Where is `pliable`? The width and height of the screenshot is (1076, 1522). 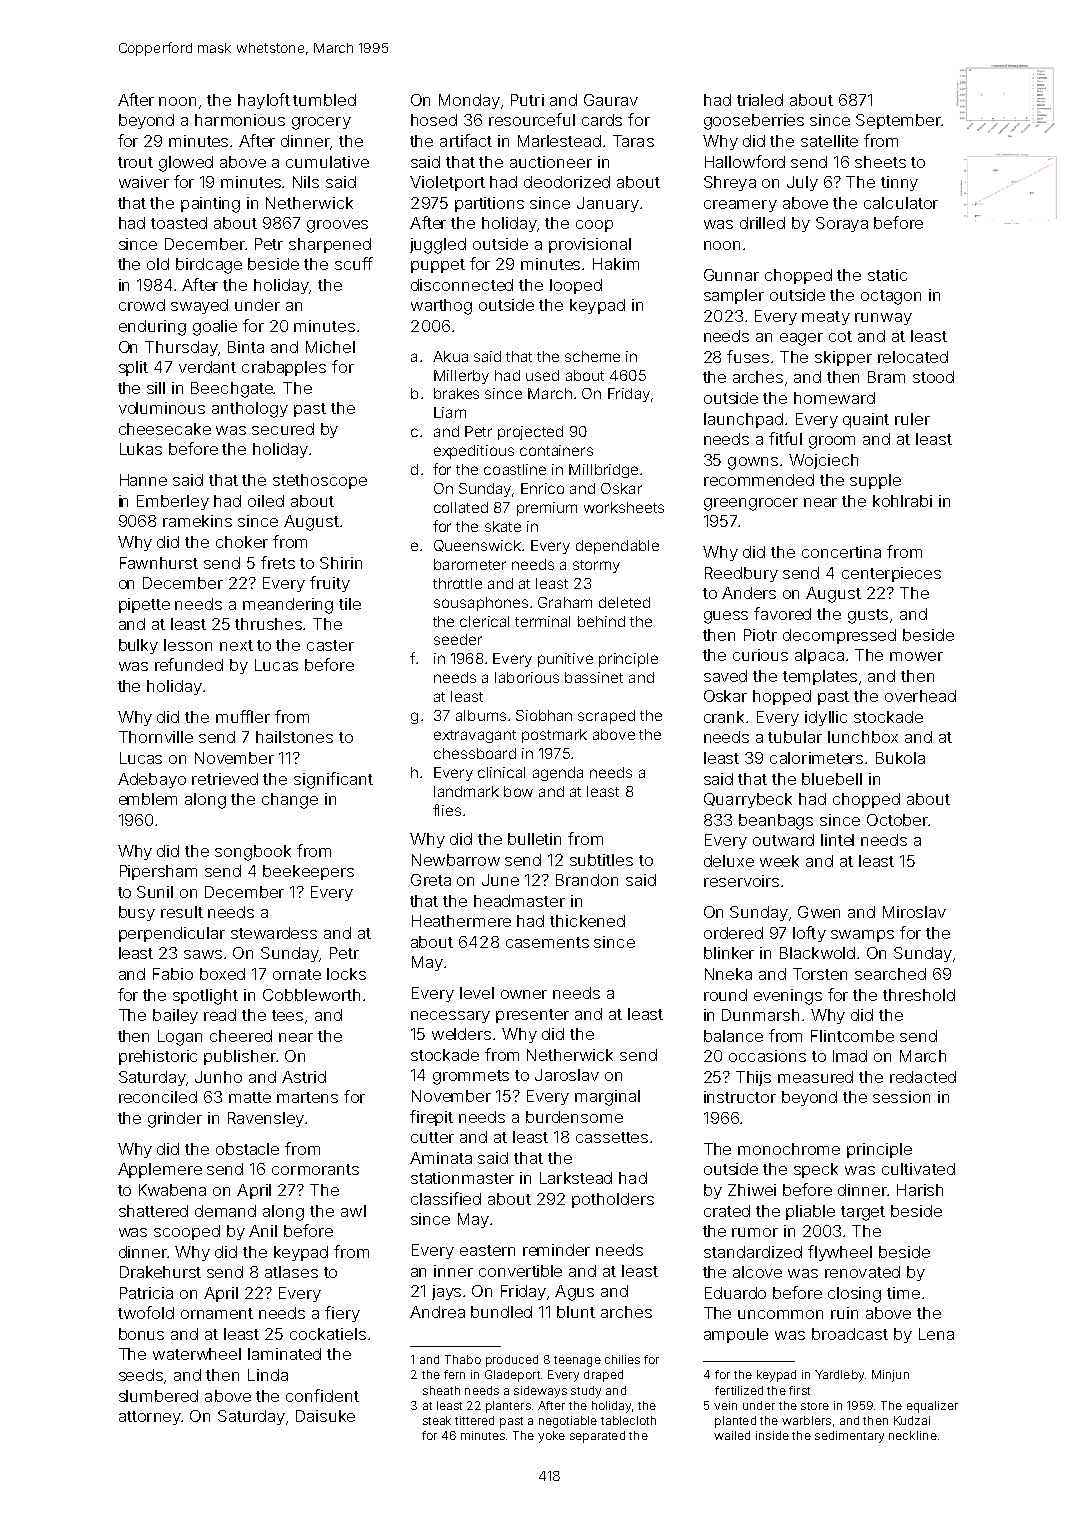 pliable is located at coordinates (810, 1212).
